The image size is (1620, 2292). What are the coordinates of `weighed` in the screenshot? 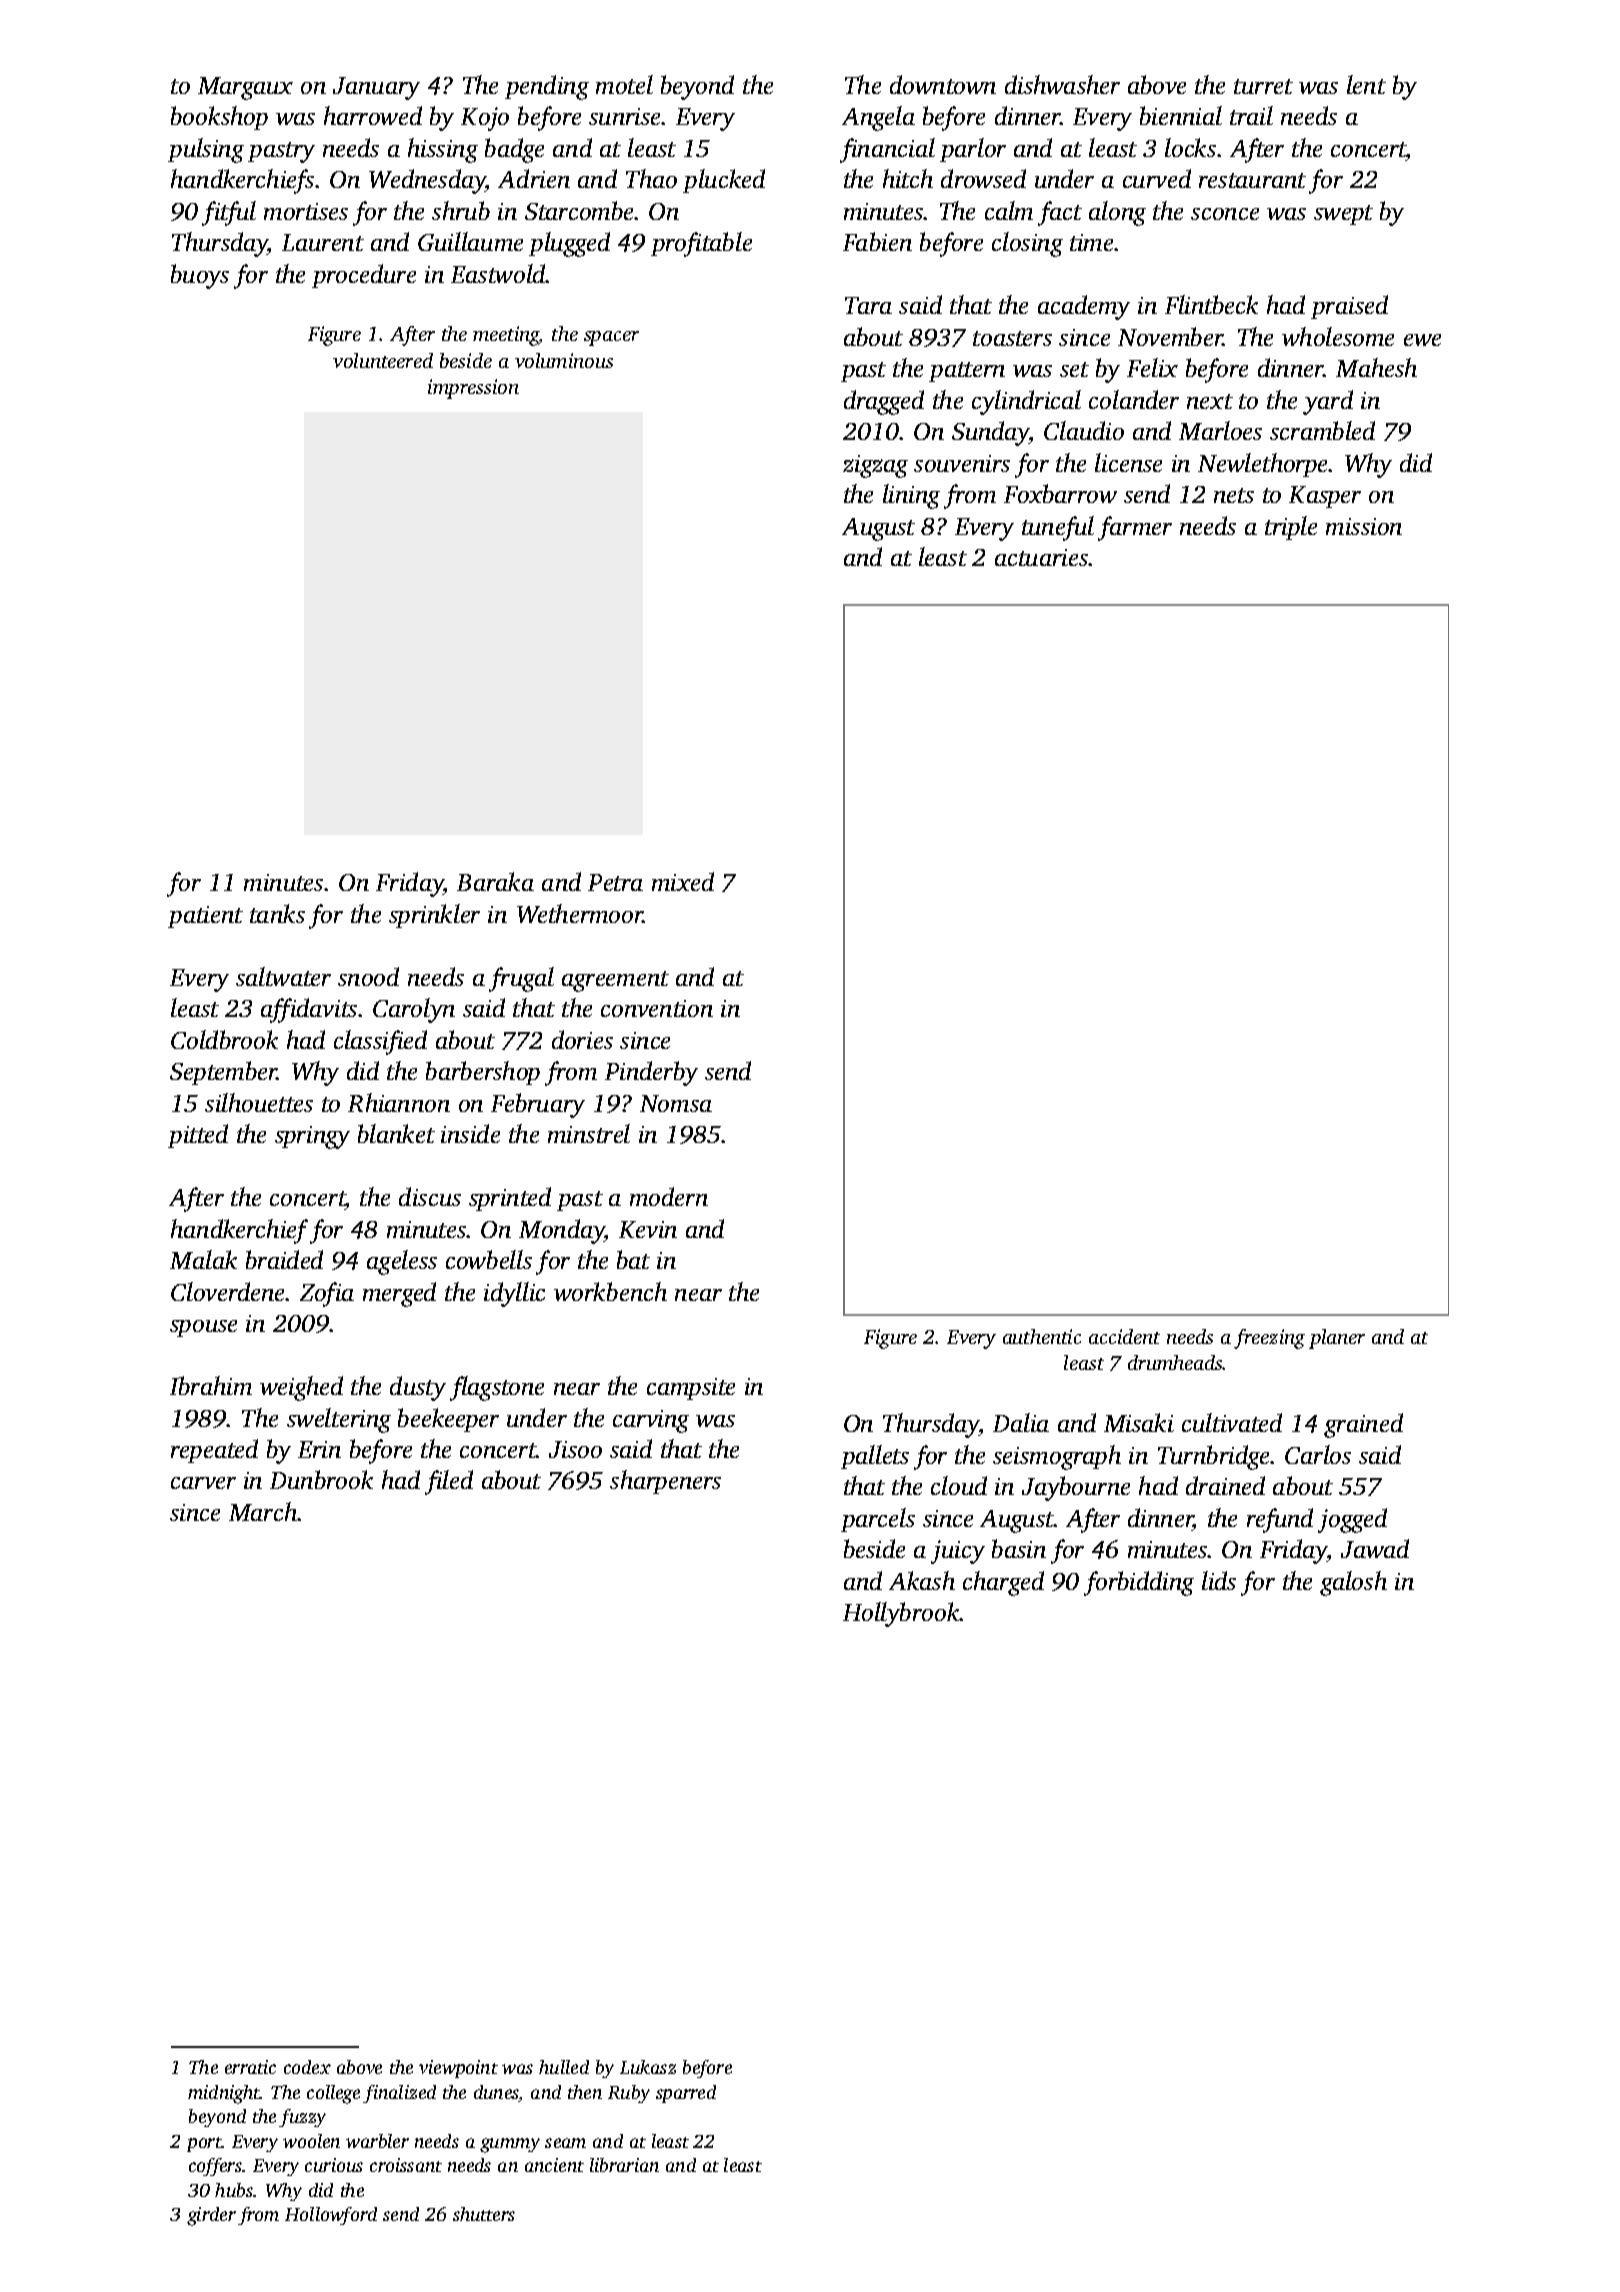 It's located at (301, 1388).
